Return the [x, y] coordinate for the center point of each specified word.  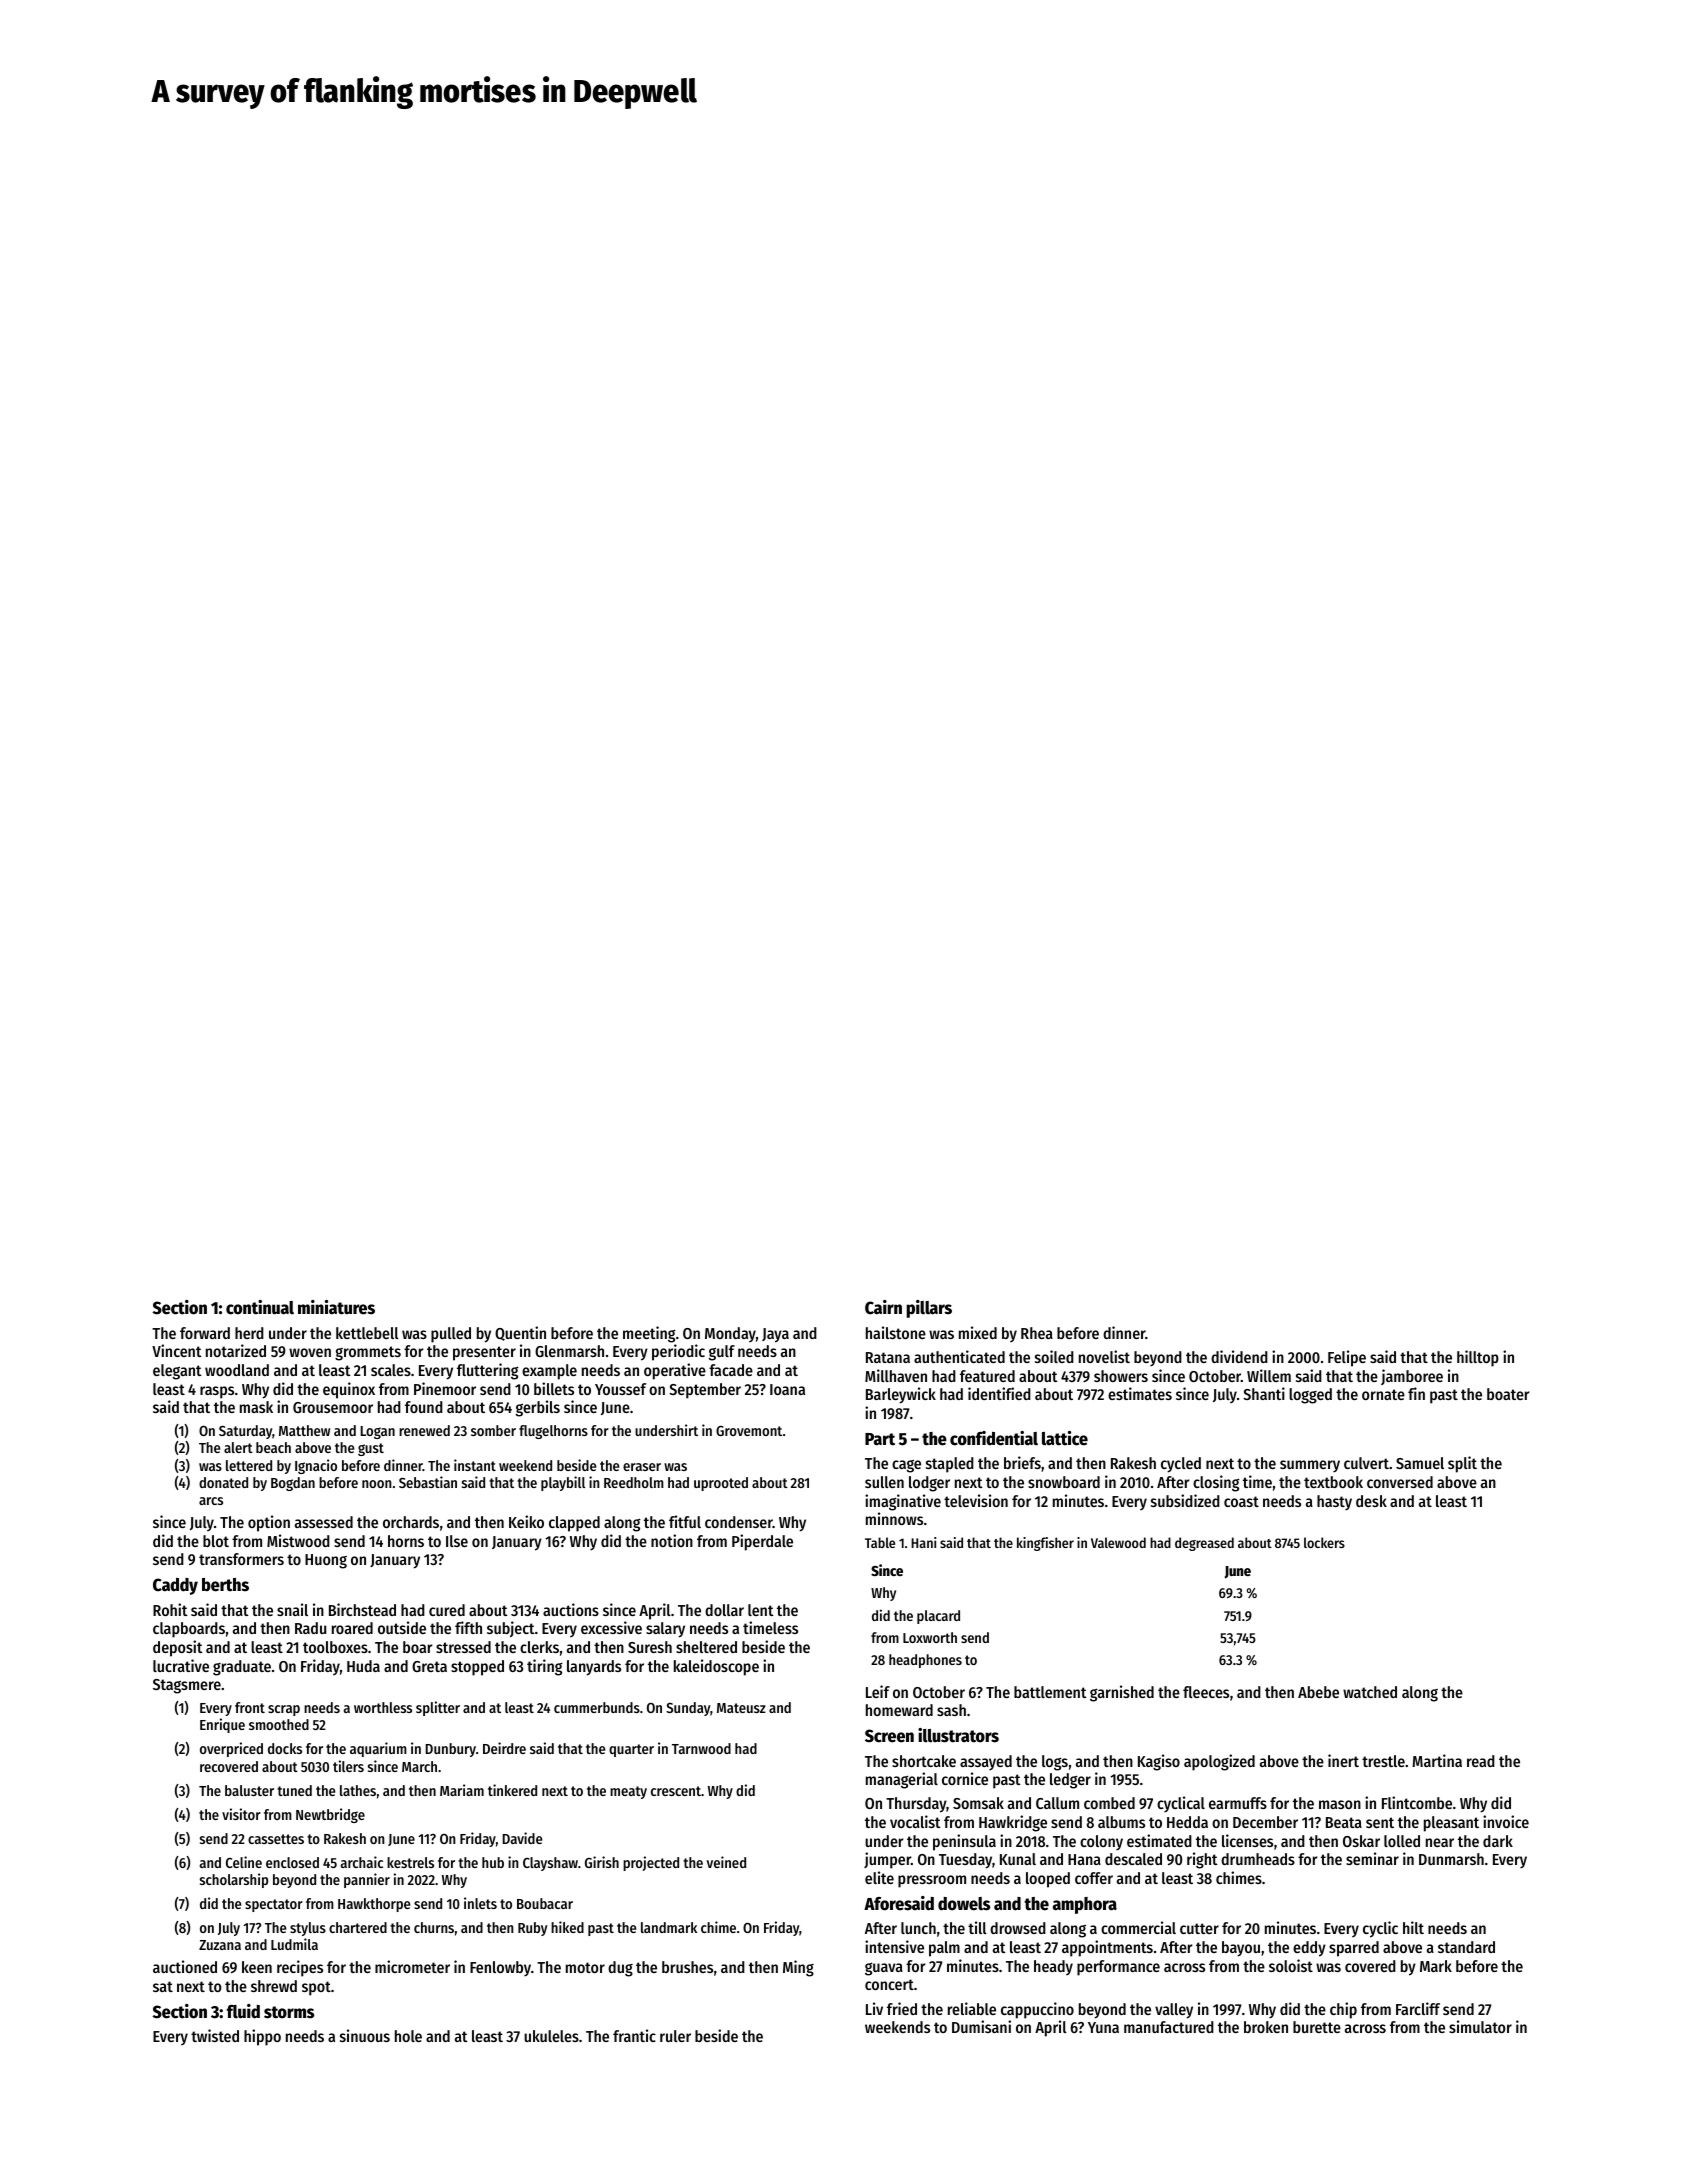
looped [1048, 1880]
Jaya [775, 1335]
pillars [929, 1309]
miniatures [336, 1307]
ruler [675, 2036]
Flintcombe [1417, 1802]
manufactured [1169, 2027]
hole [408, 2036]
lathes [358, 1790]
